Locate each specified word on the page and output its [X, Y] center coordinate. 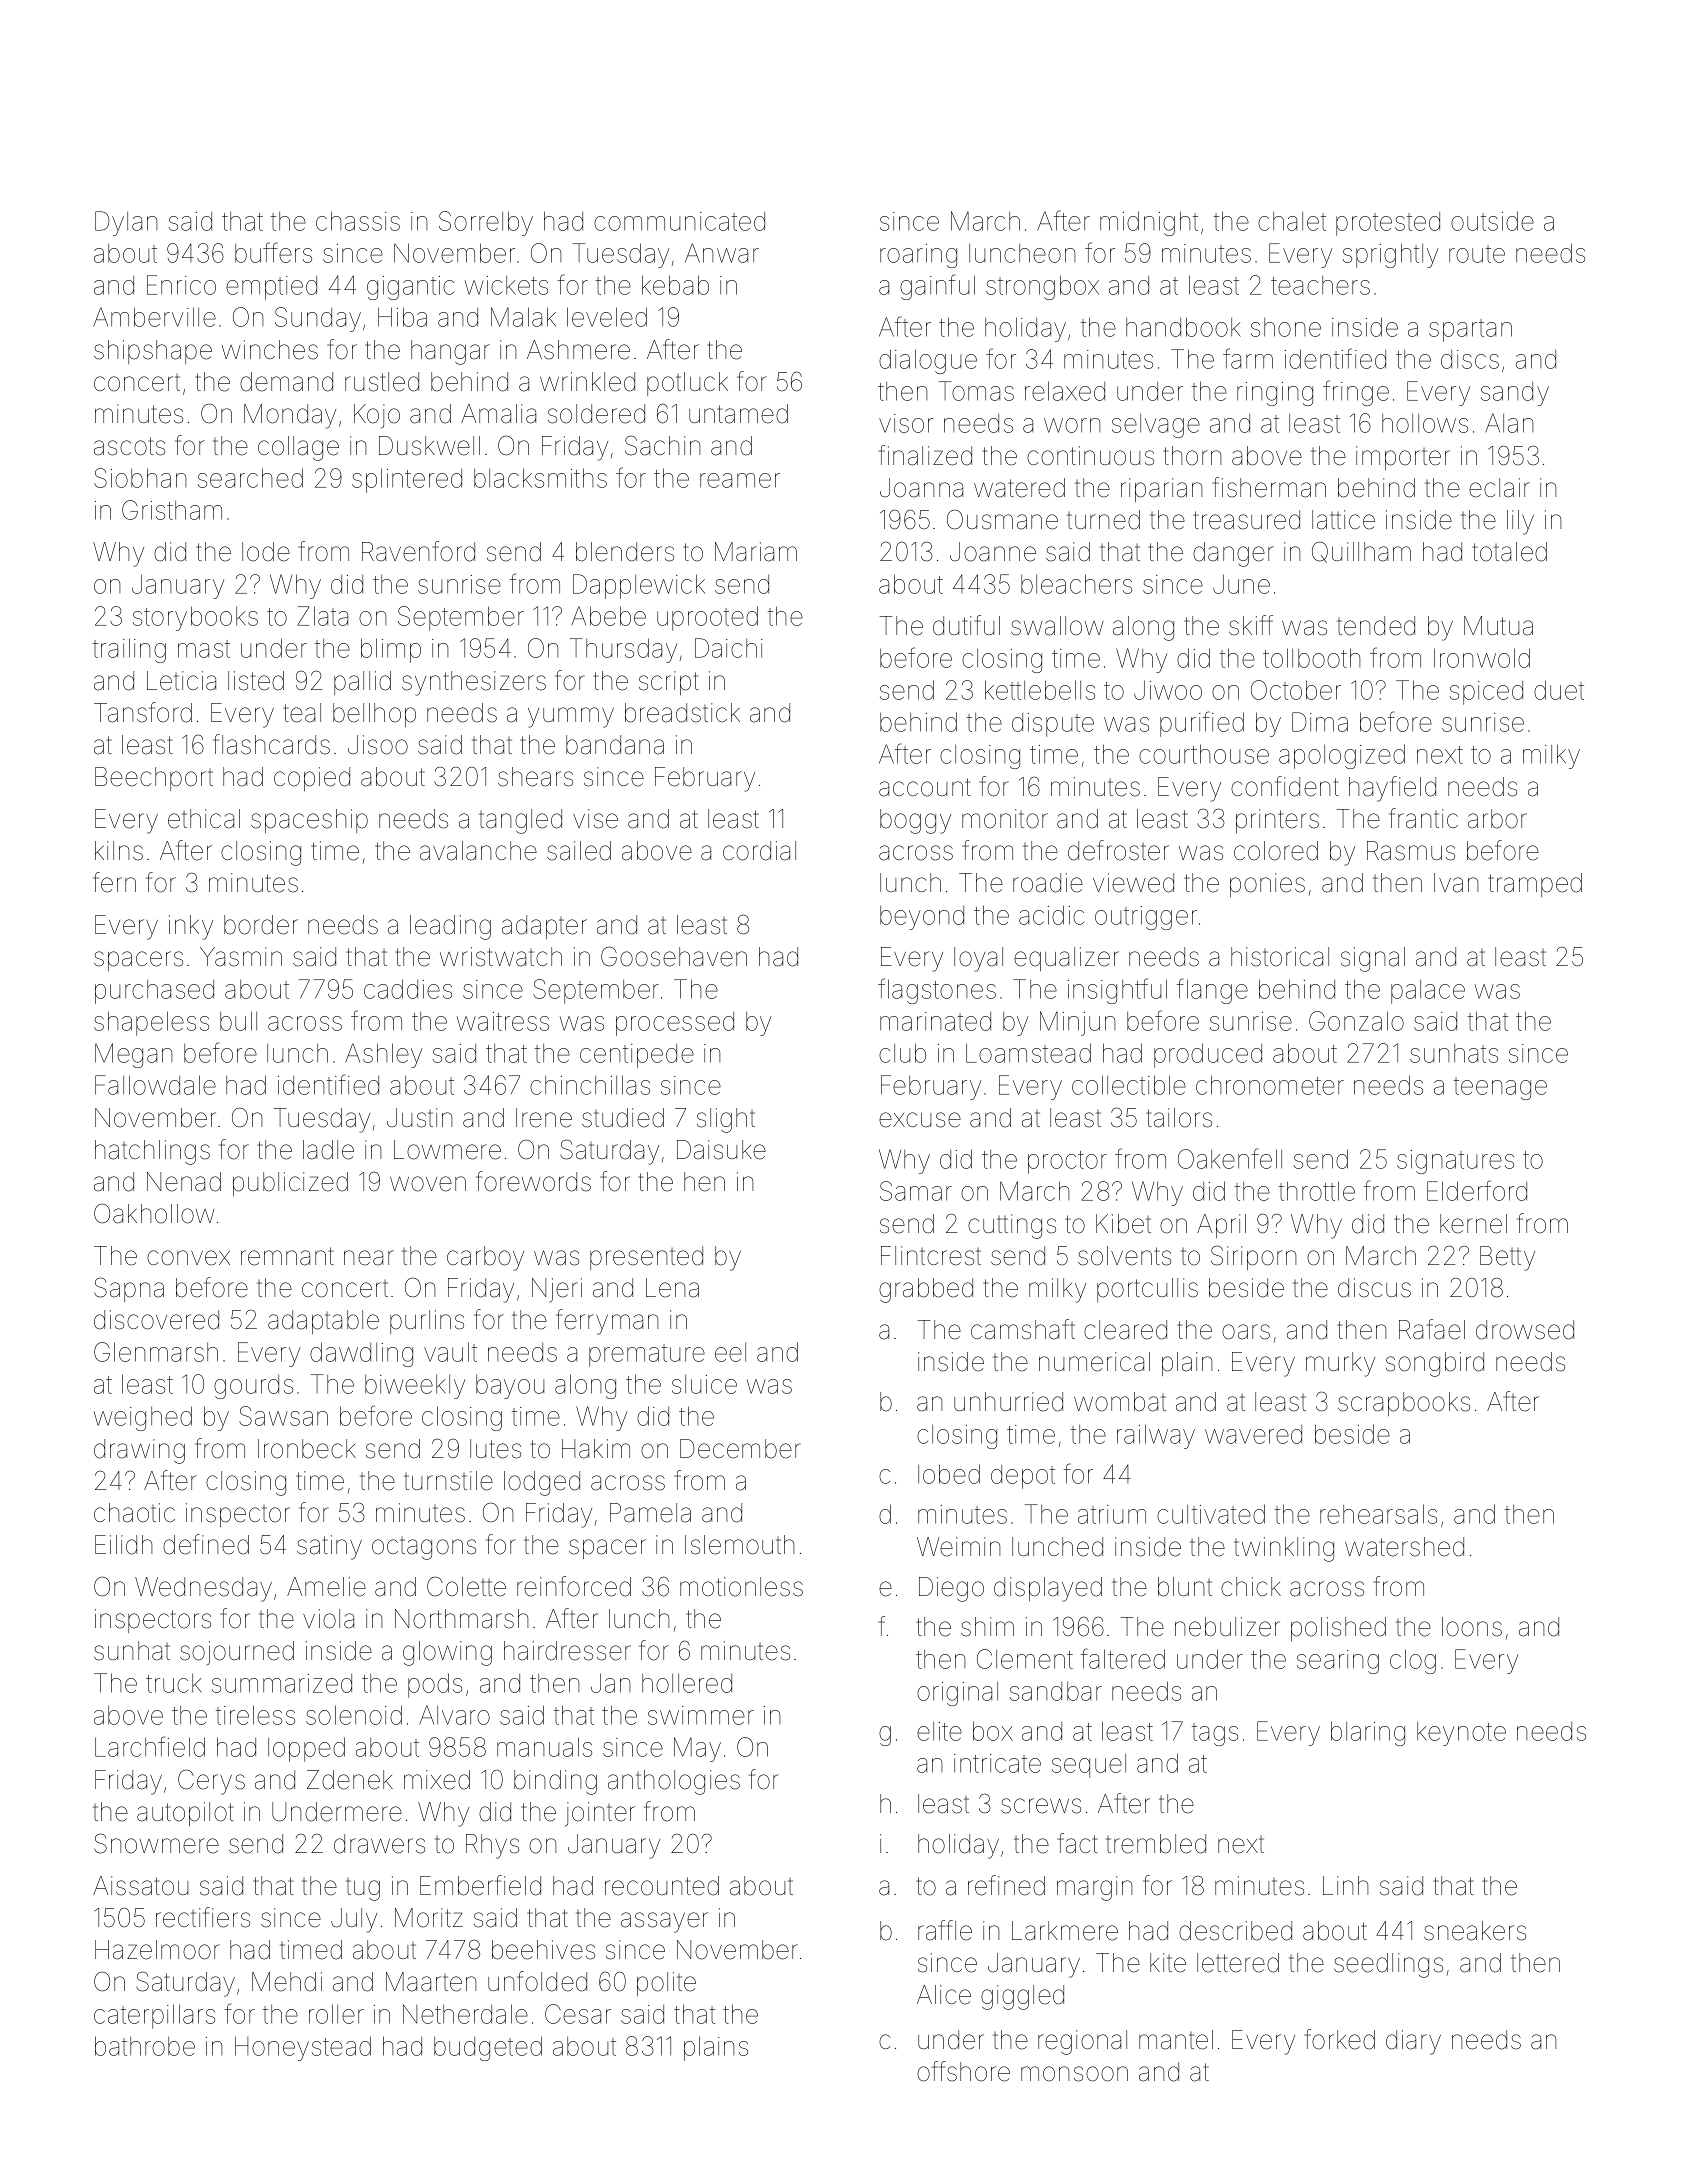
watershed [1404, 1547]
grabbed [926, 1290]
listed [256, 681]
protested [1388, 224]
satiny [329, 1547]
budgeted [488, 2048]
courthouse [1204, 754]
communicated [679, 221]
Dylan [126, 223]
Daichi [729, 648]
